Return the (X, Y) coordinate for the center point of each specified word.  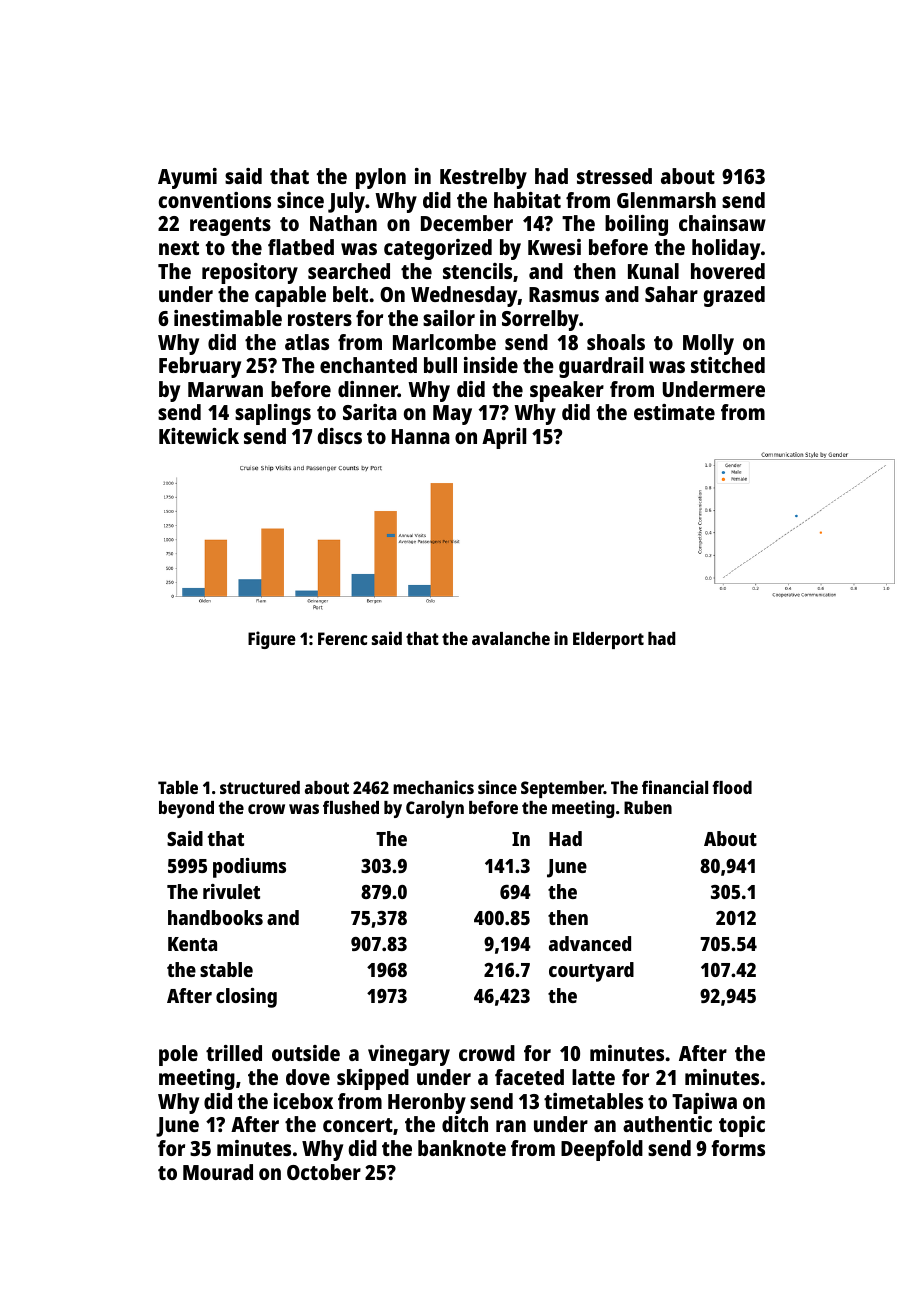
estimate (674, 412)
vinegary (409, 1055)
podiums (249, 868)
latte (593, 1077)
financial (675, 787)
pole (178, 1055)
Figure (272, 640)
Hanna (421, 436)
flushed (351, 807)
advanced (590, 943)
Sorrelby (540, 320)
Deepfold (602, 1150)
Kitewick (199, 436)
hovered (728, 271)
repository (250, 273)
